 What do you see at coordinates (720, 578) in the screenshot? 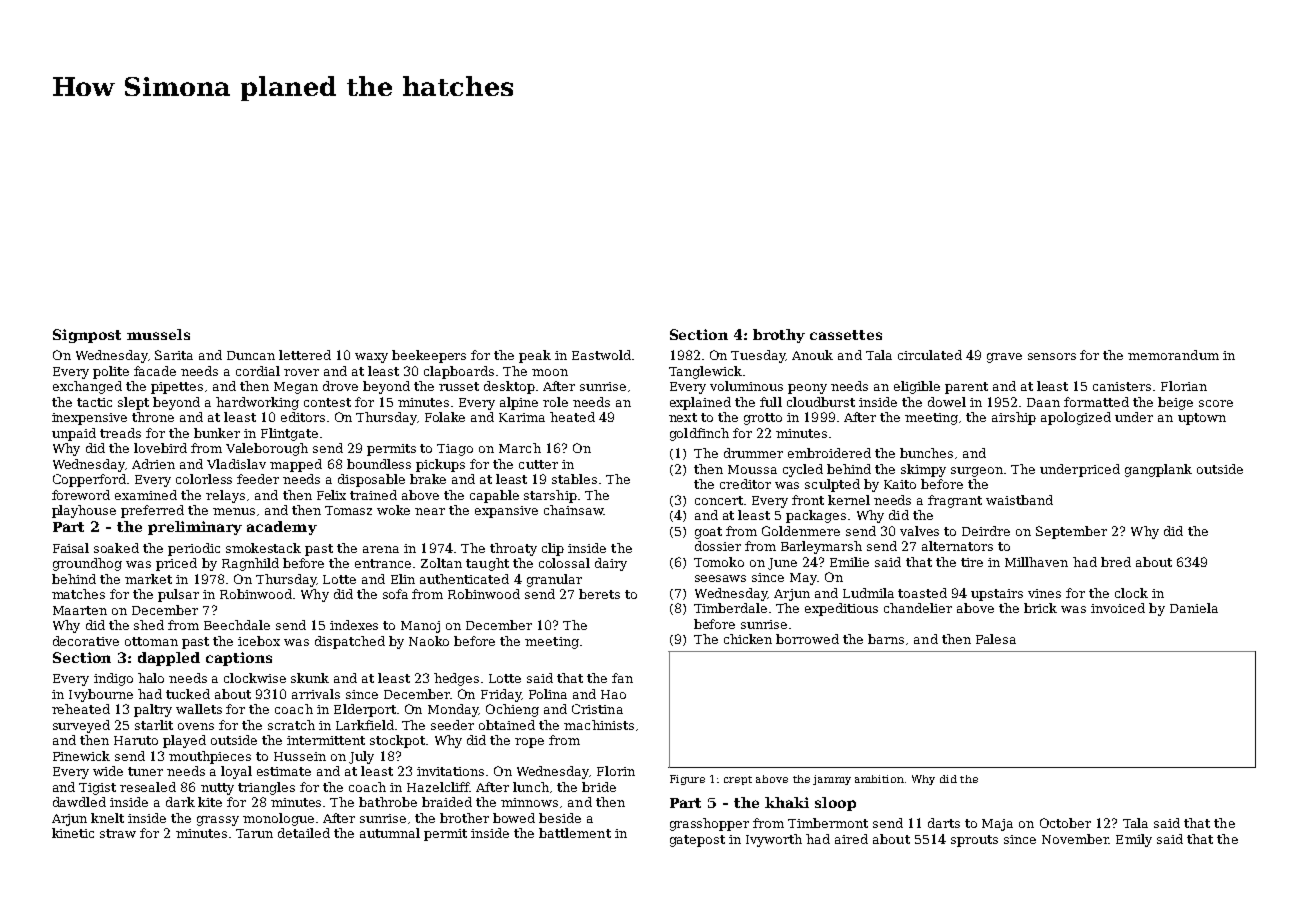
I see `seesaws` at bounding box center [720, 578].
